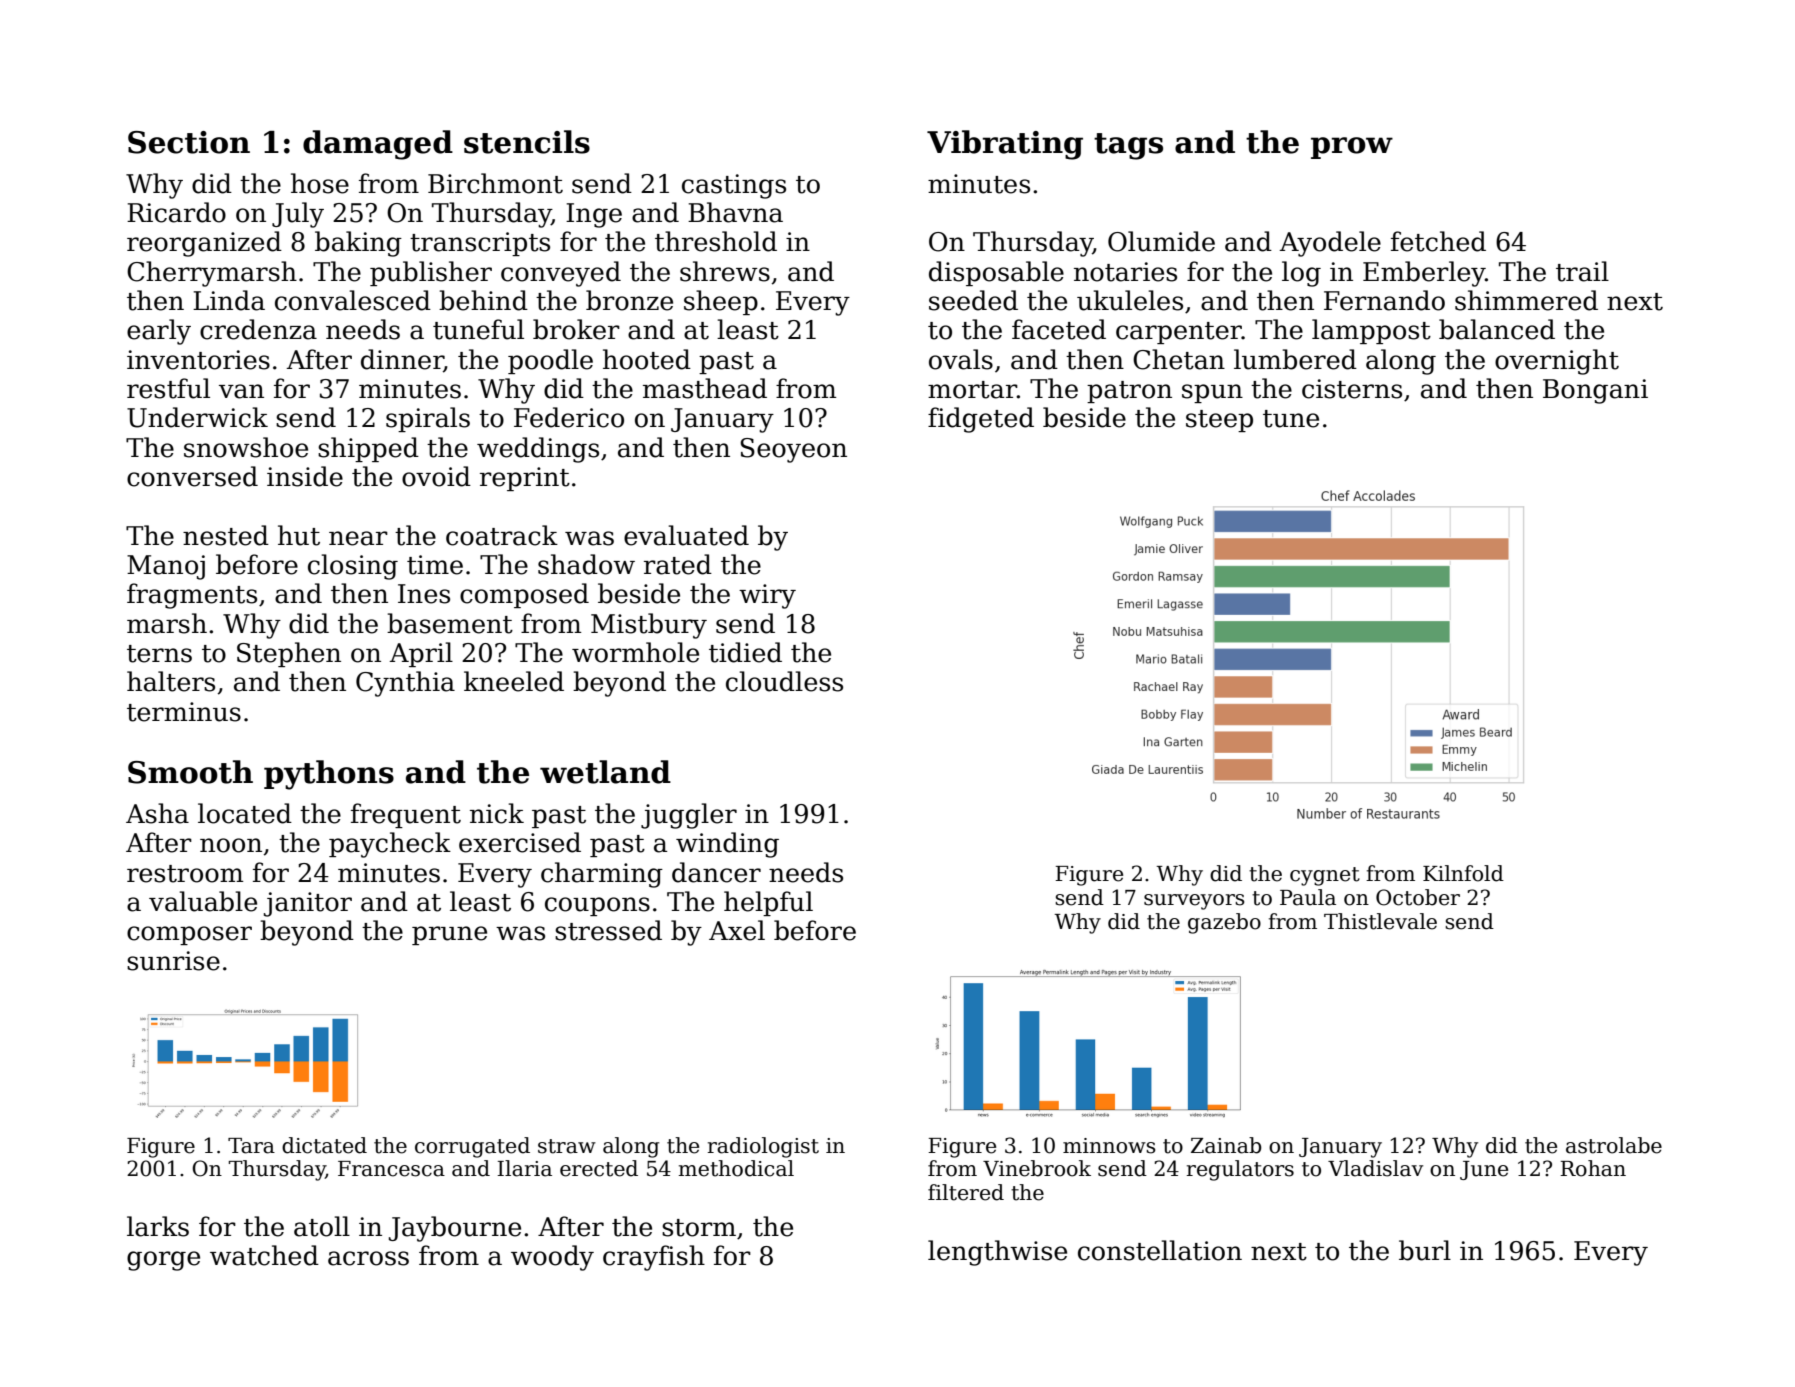 Image resolution: width=1795 pixels, height=1387 pixels. What do you see at coordinates (449, 935) in the screenshot?
I see `prune` at bounding box center [449, 935].
